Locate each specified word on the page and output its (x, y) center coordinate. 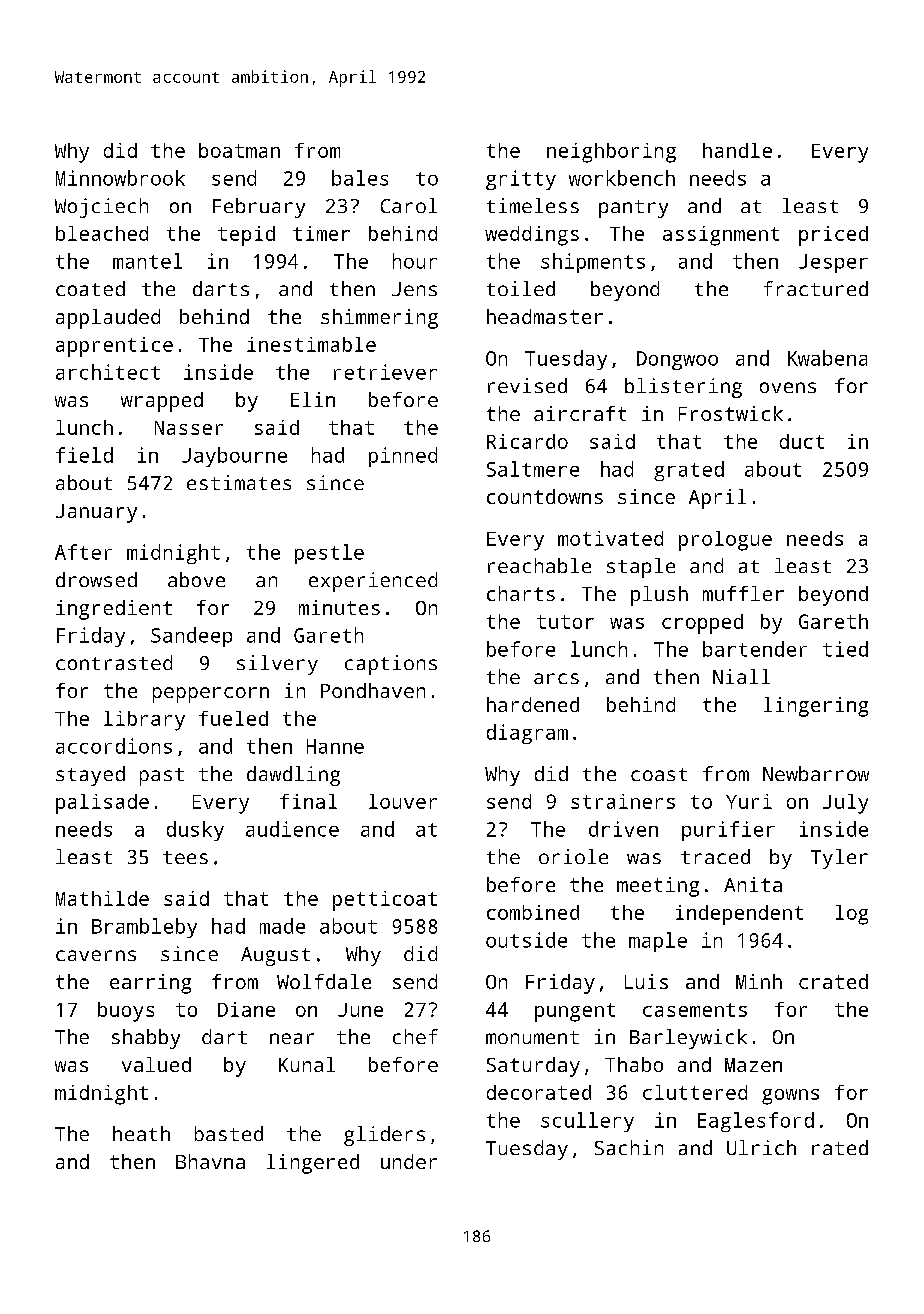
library (144, 721)
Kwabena (827, 358)
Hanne (335, 746)
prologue (725, 541)
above (196, 579)
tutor (565, 622)
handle (737, 150)
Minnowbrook (120, 178)
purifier (728, 831)
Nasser (189, 428)
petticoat (385, 901)
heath (141, 1133)
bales (360, 178)
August (275, 956)
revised (527, 385)
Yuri (749, 801)
